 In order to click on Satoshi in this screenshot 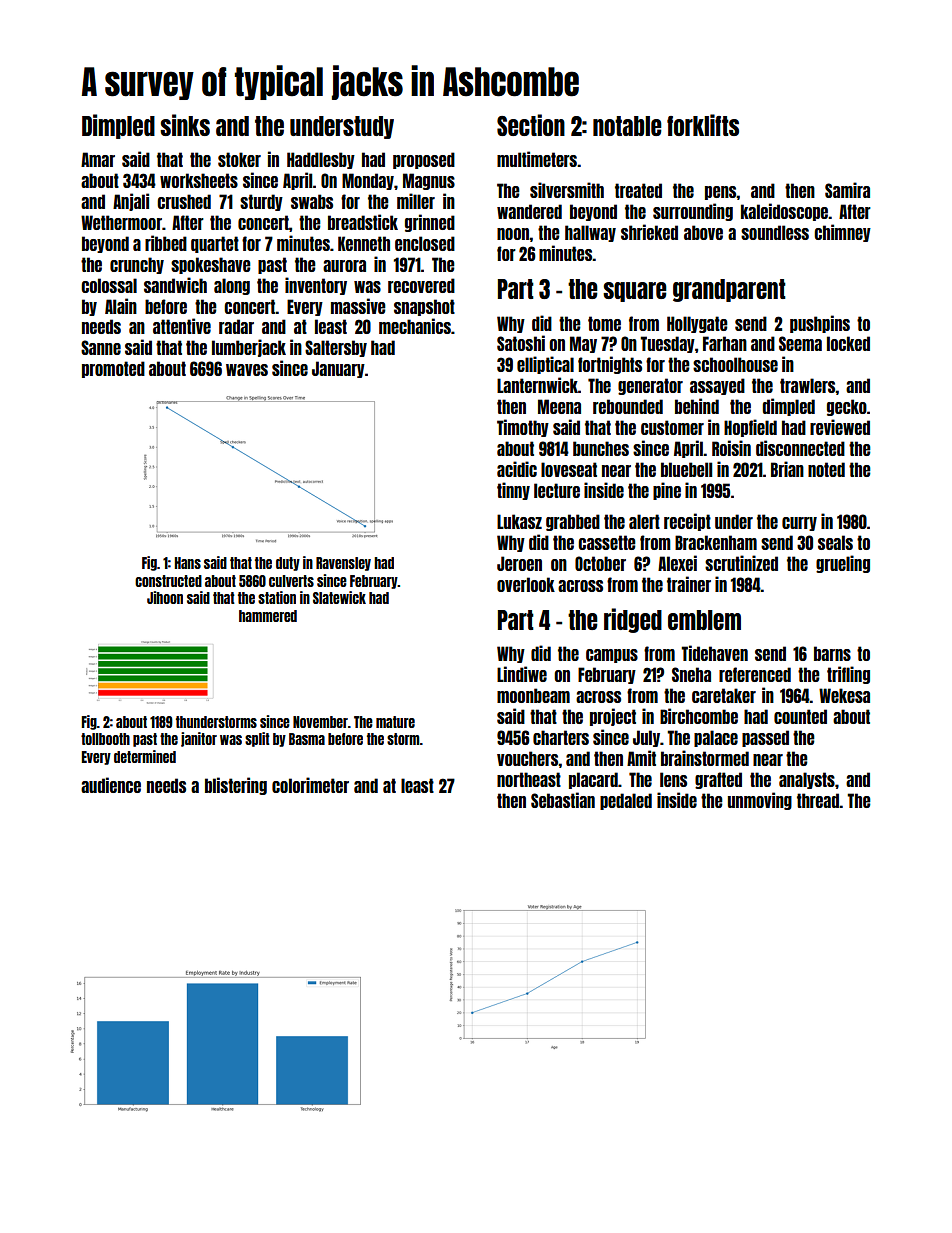, I will do `click(521, 343)`.
